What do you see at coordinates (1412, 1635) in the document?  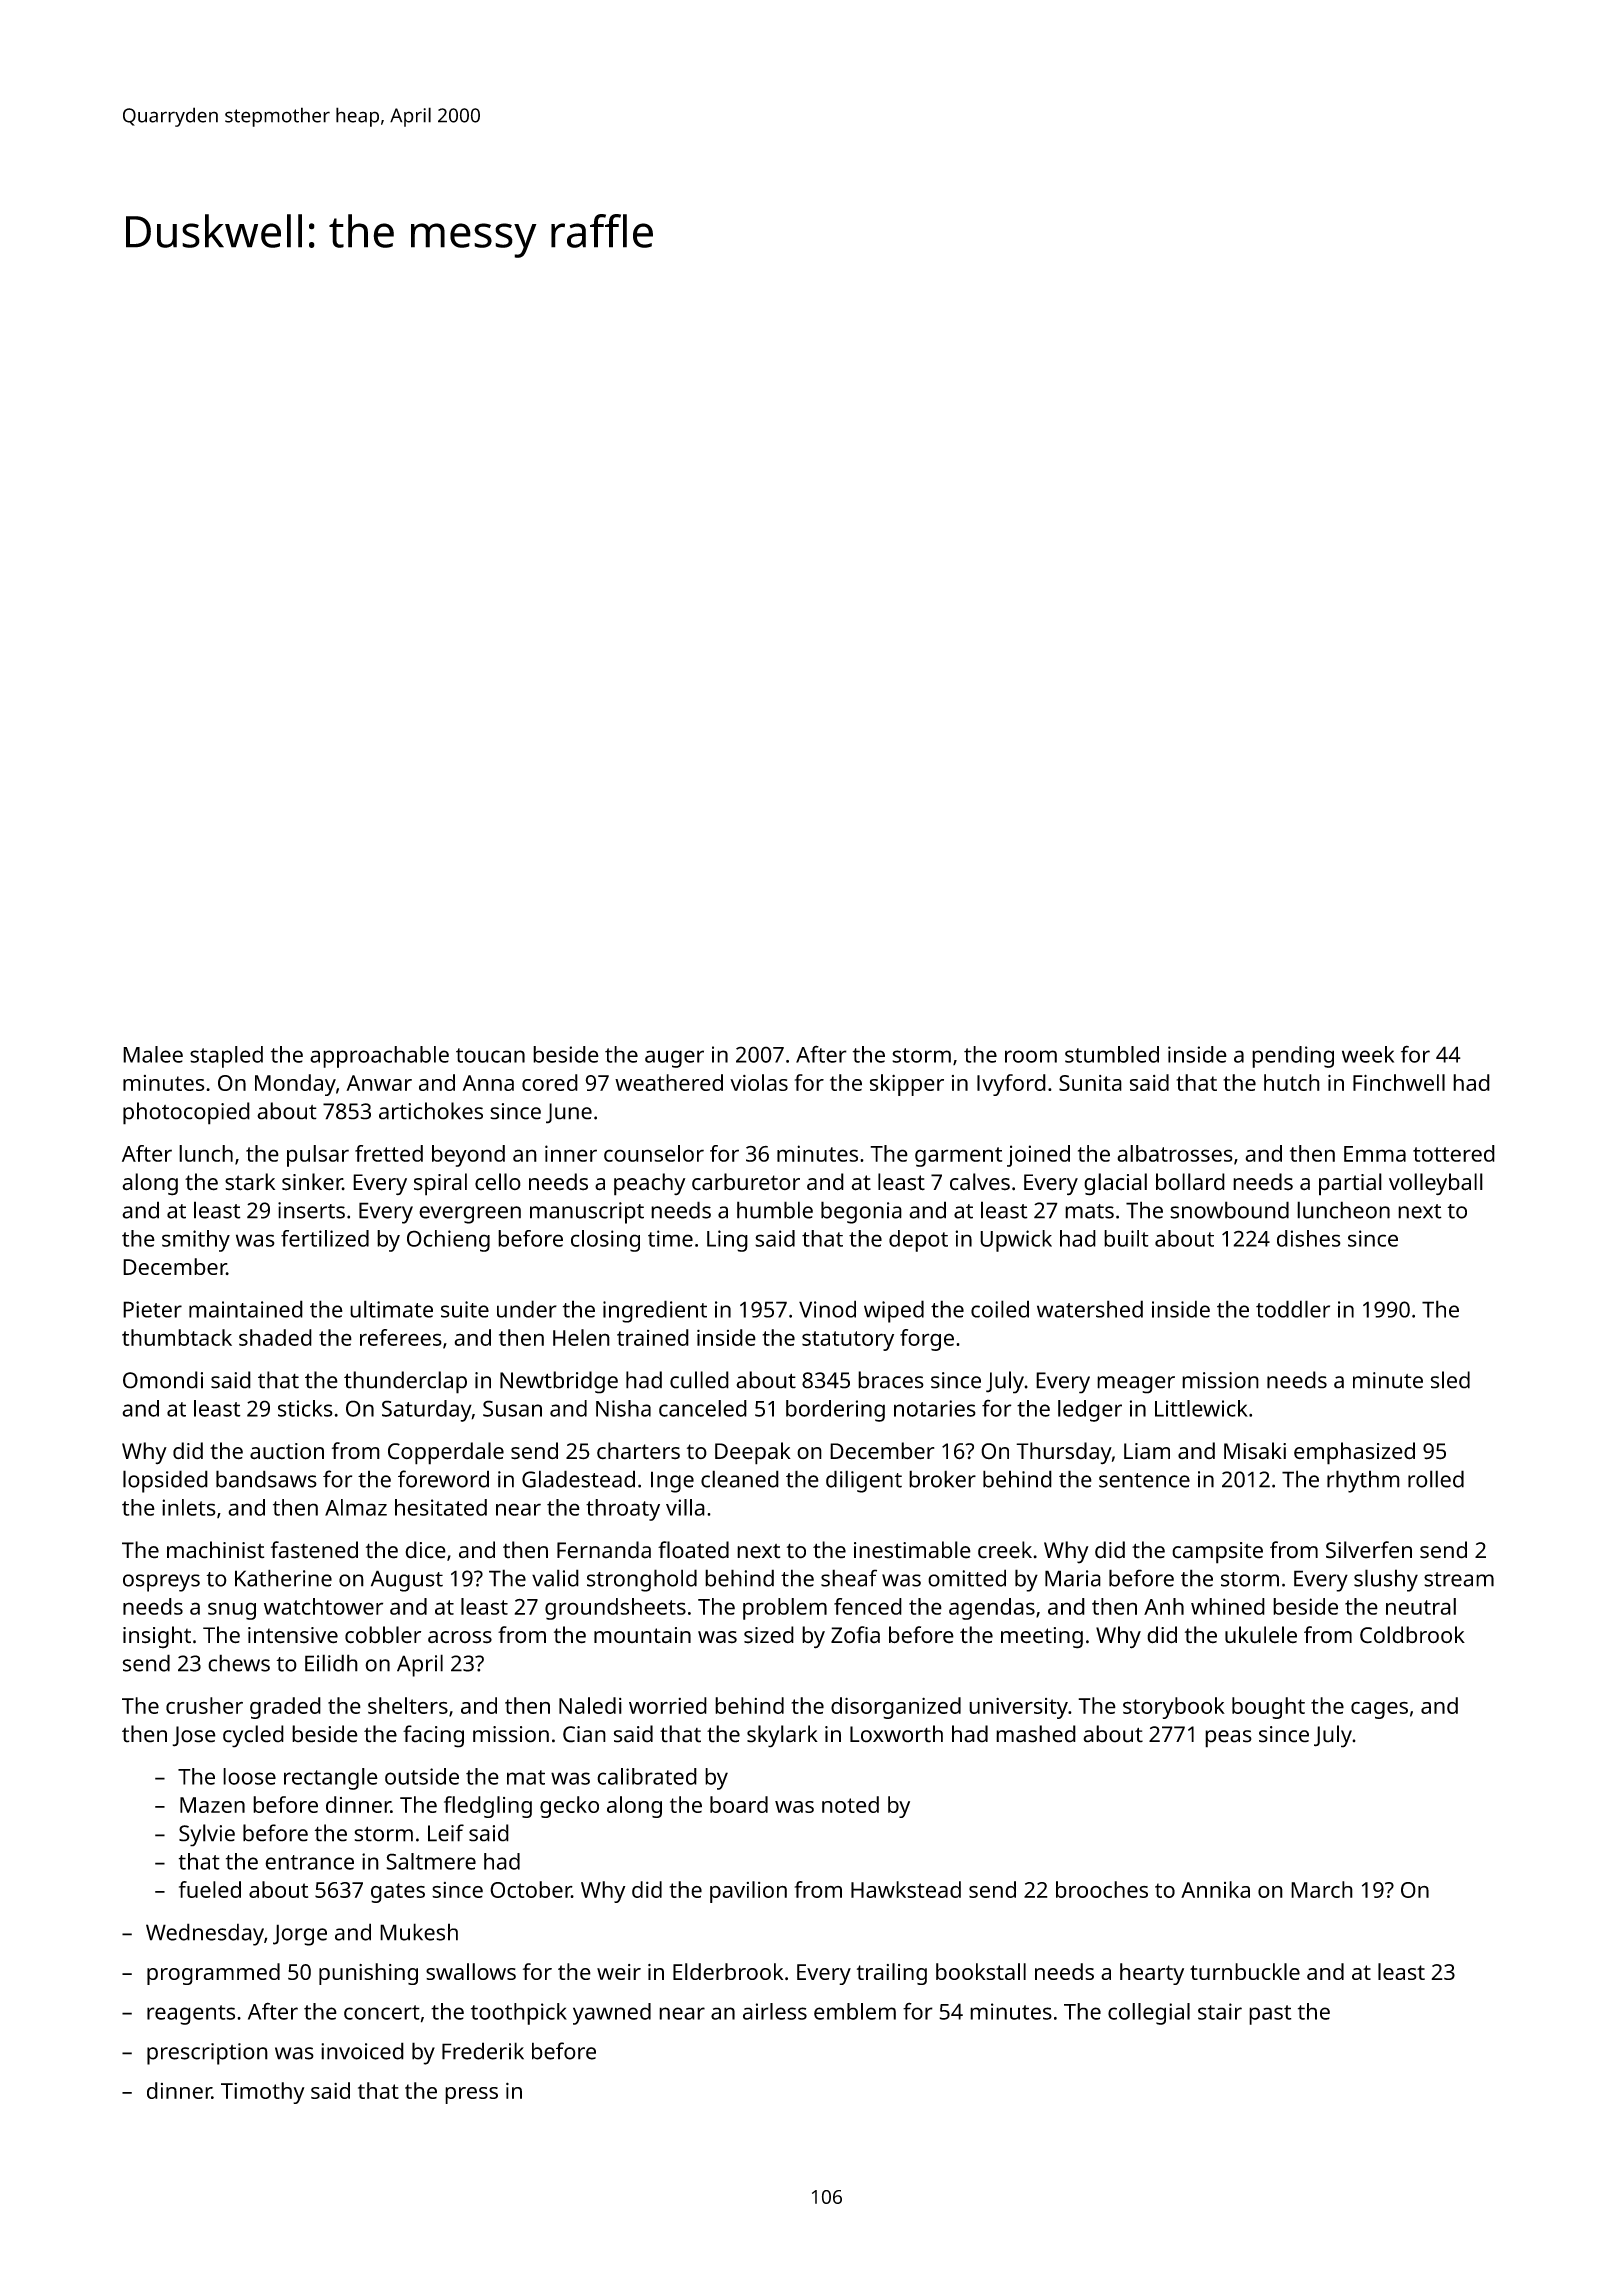 I see `Coldbrook` at bounding box center [1412, 1635].
